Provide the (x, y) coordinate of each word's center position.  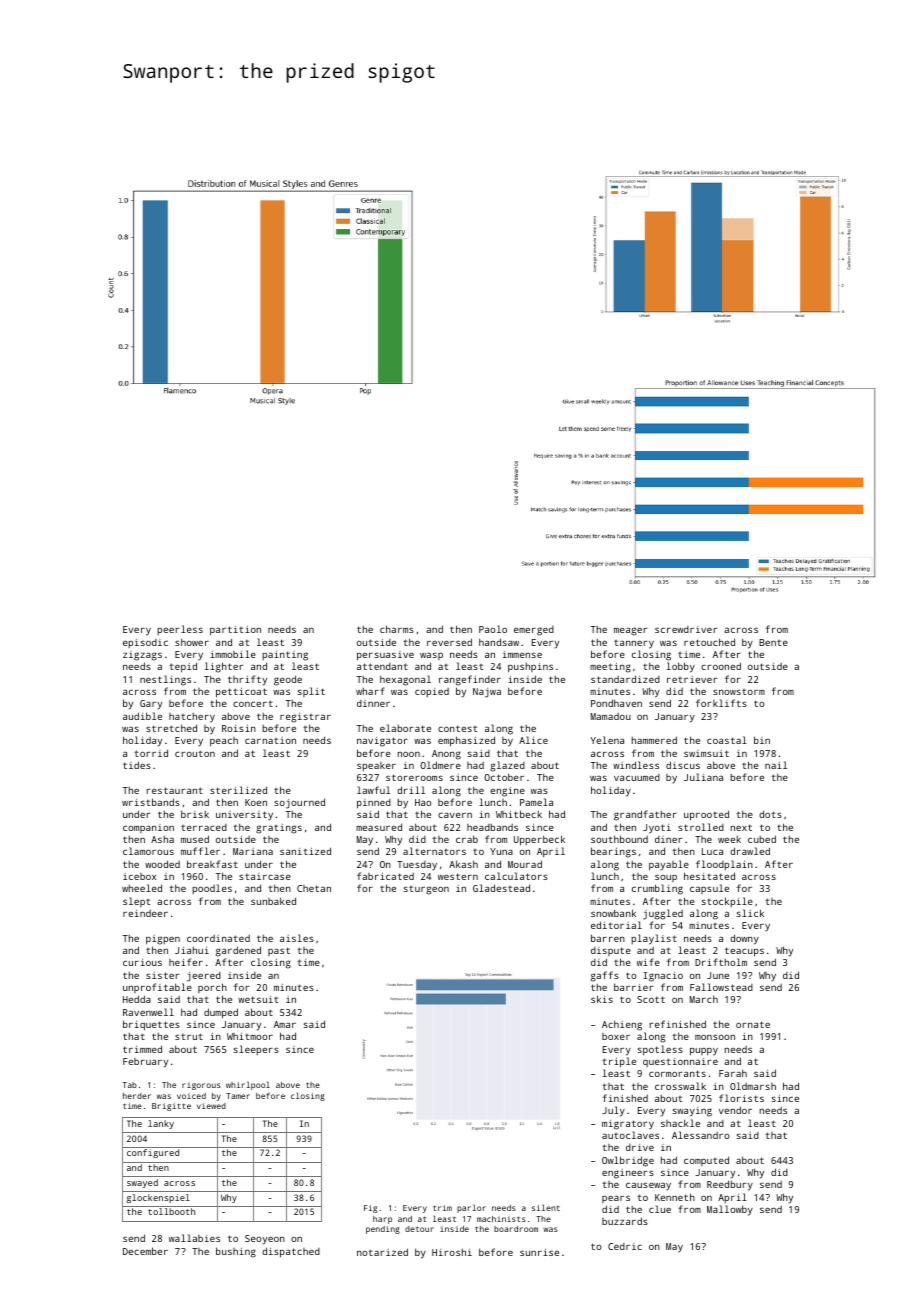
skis (602, 999)
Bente (773, 642)
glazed (507, 766)
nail (776, 765)
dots (770, 814)
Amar (285, 1024)
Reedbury (730, 1185)
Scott (651, 999)
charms (397, 629)
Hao (423, 802)
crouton (195, 753)
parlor (471, 1208)
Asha (162, 839)
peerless (180, 630)
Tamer (238, 1096)
